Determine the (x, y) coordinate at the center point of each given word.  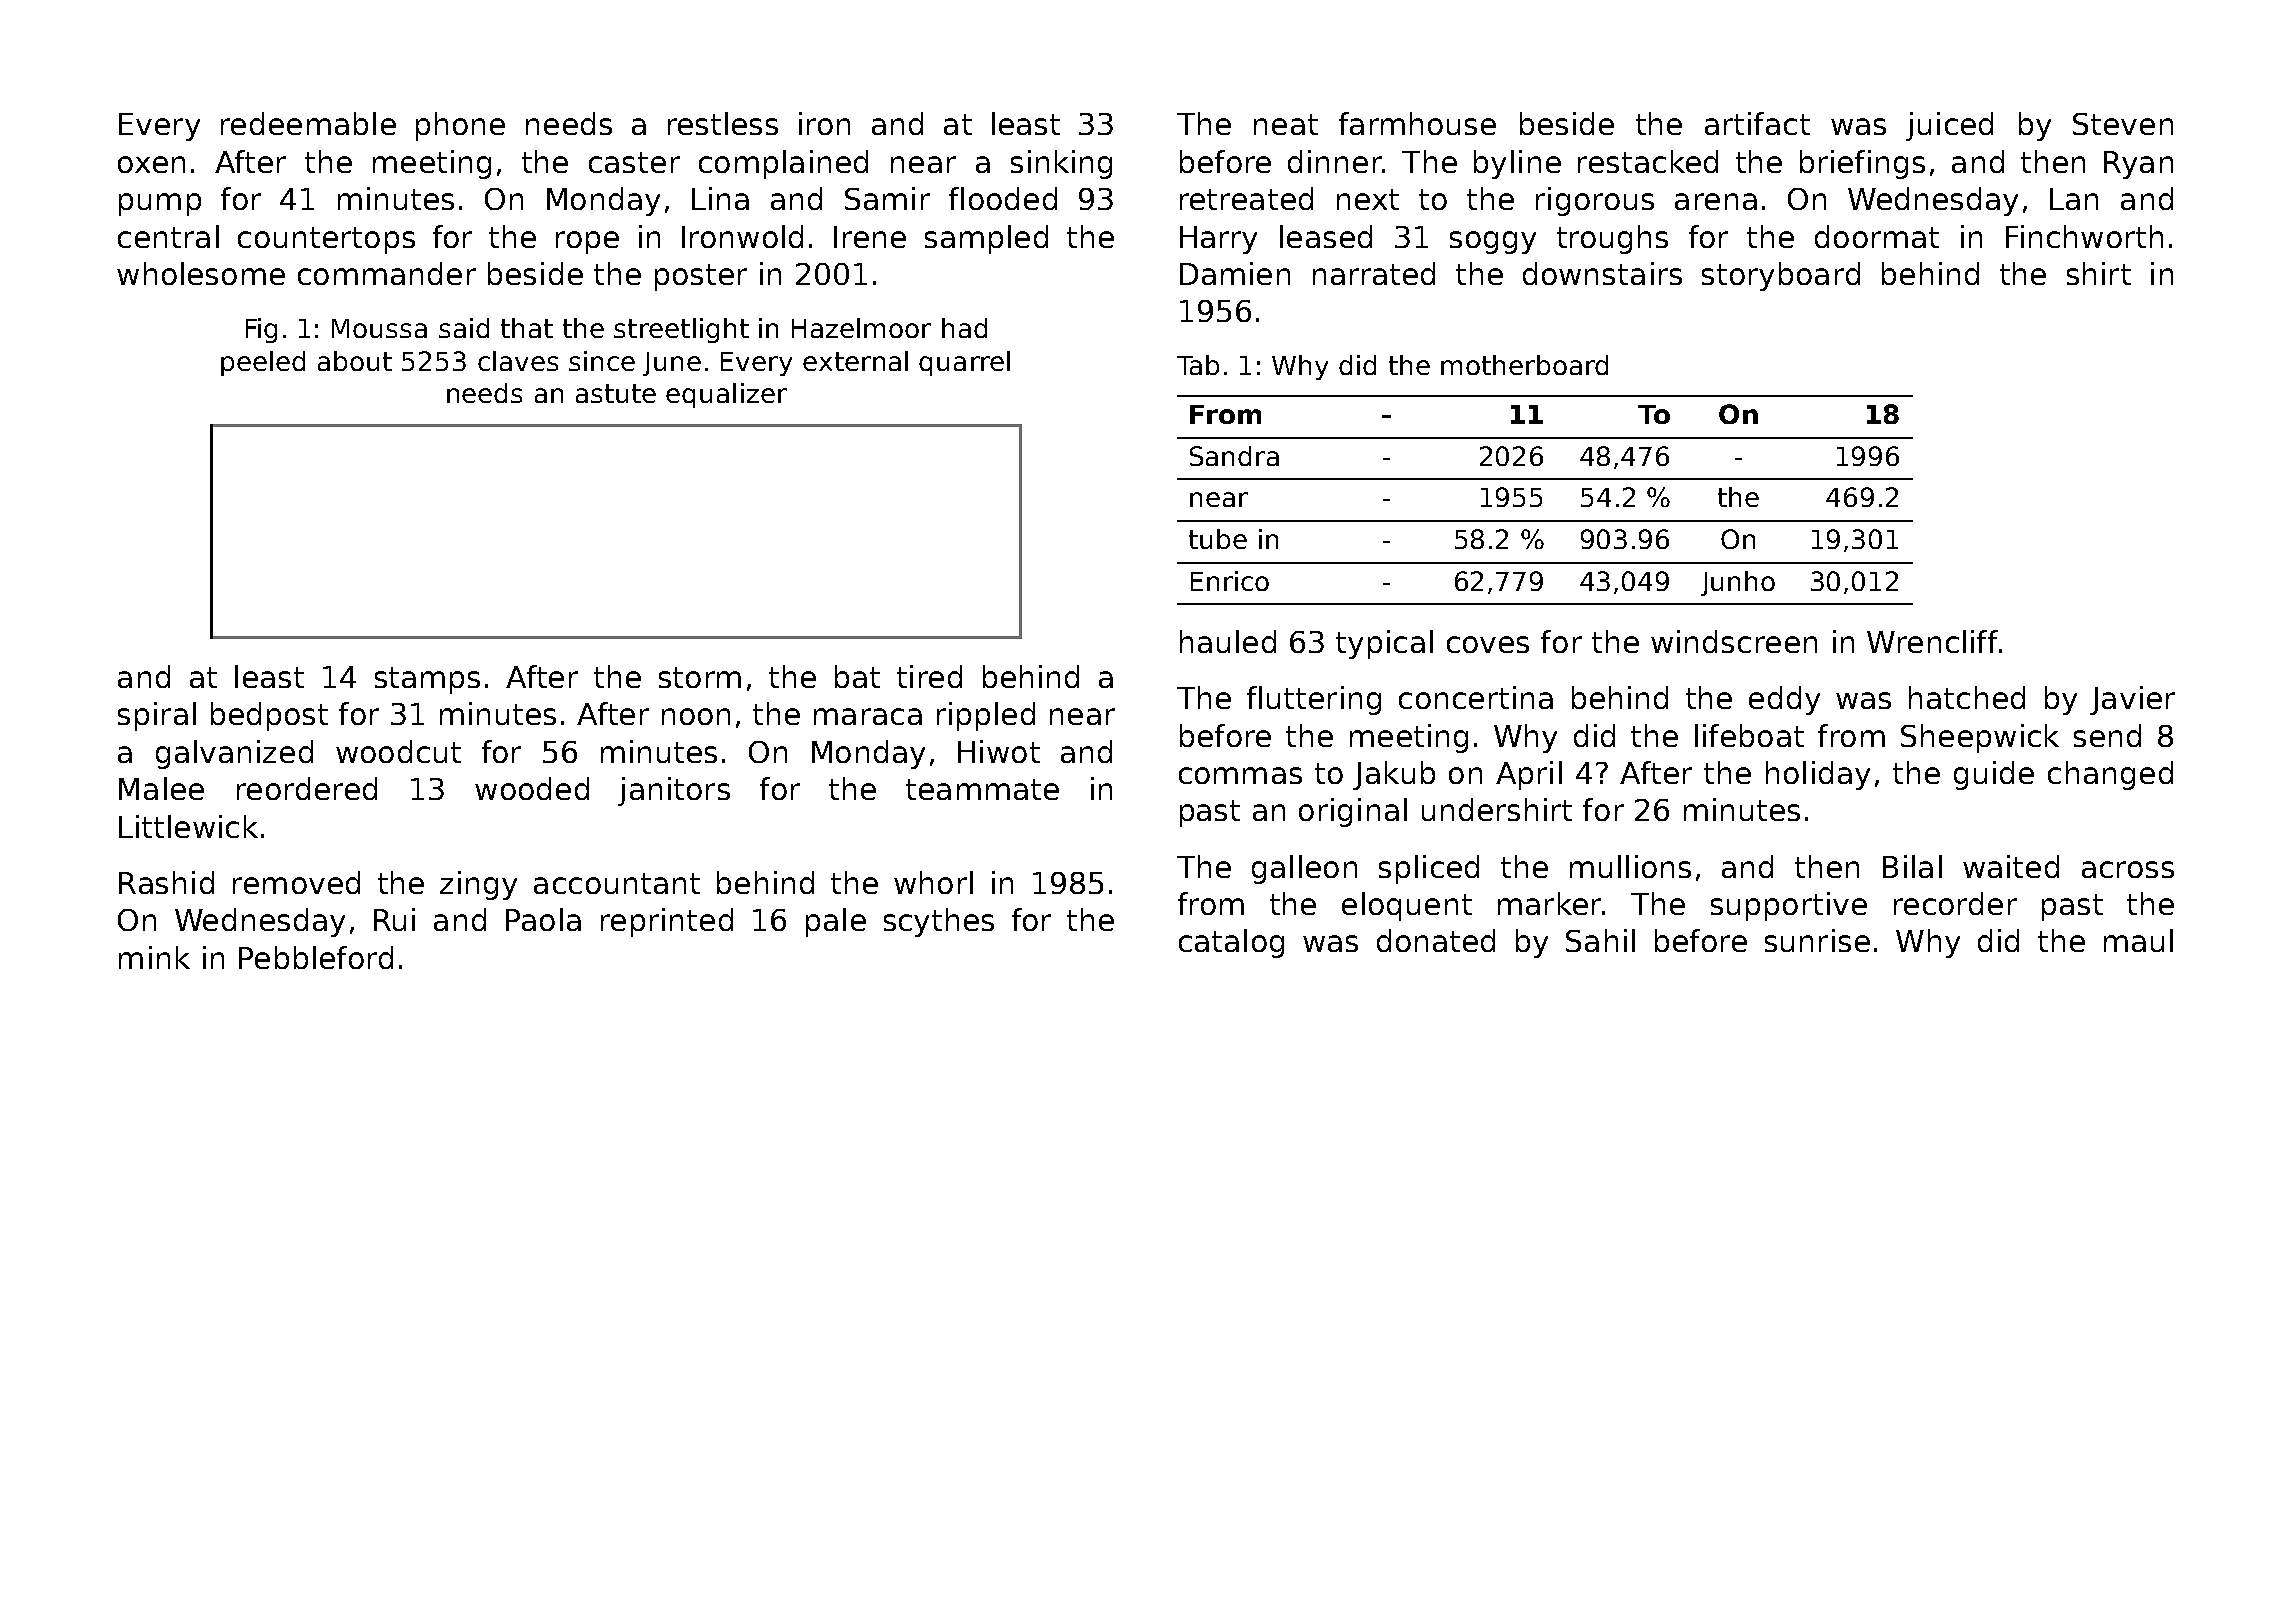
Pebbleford (316, 957)
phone (460, 126)
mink (154, 957)
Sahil (1600, 940)
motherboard (1524, 365)
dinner (1335, 161)
